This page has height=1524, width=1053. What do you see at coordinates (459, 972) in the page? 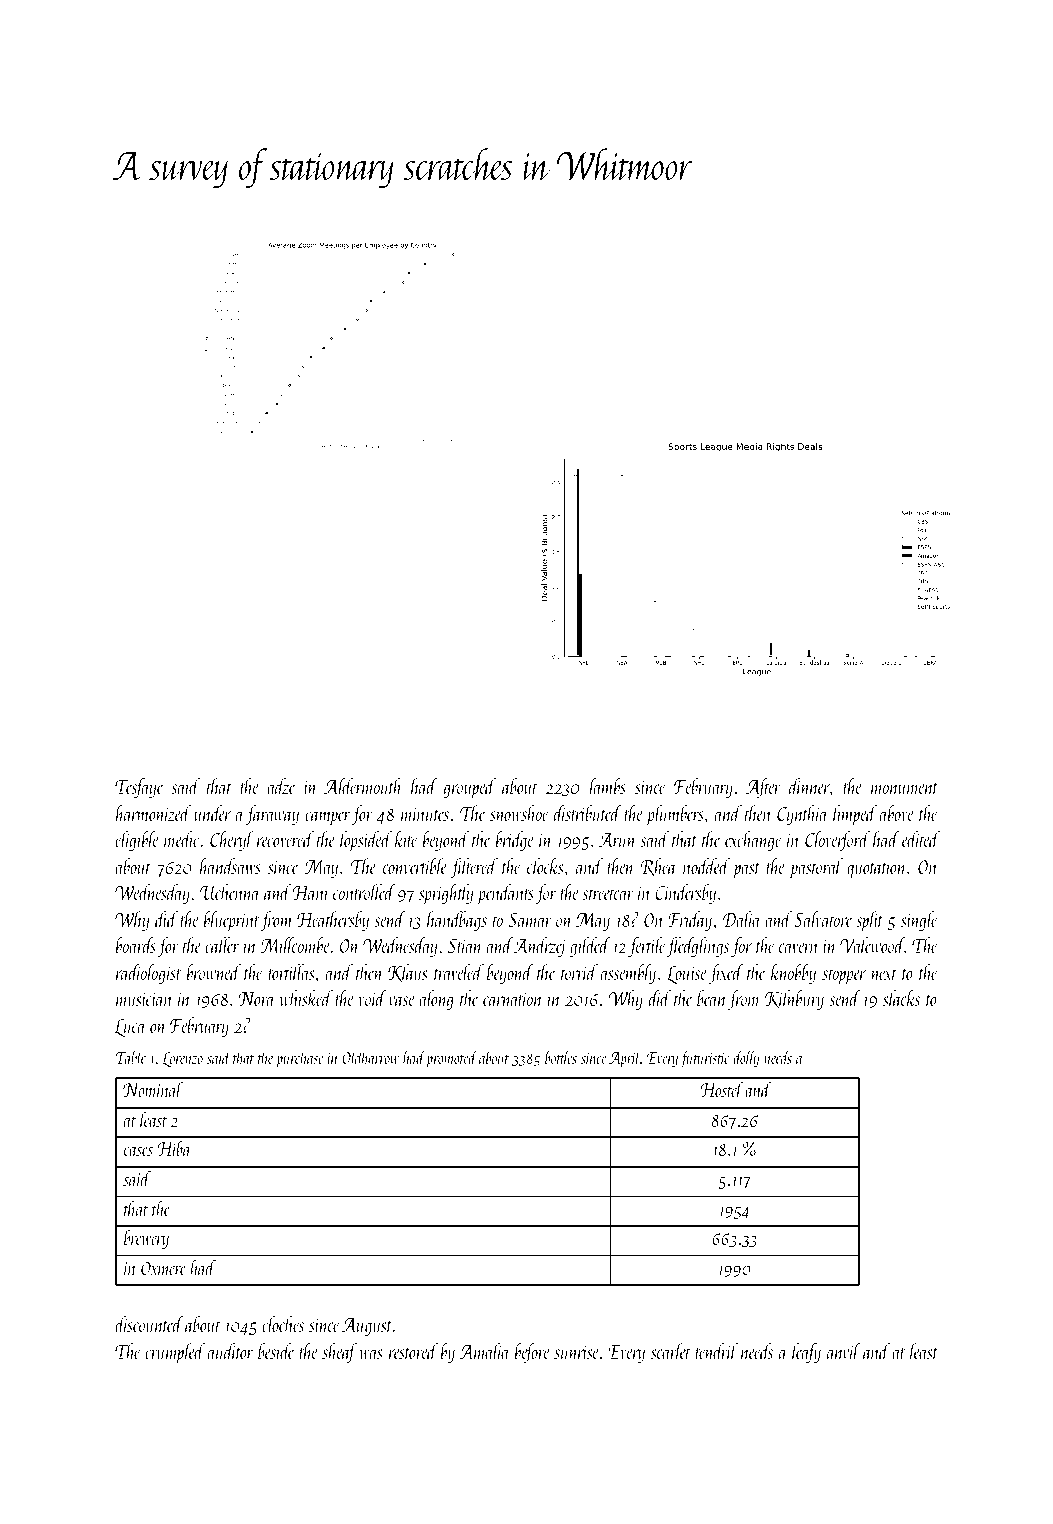
I see `traveled` at bounding box center [459, 972].
